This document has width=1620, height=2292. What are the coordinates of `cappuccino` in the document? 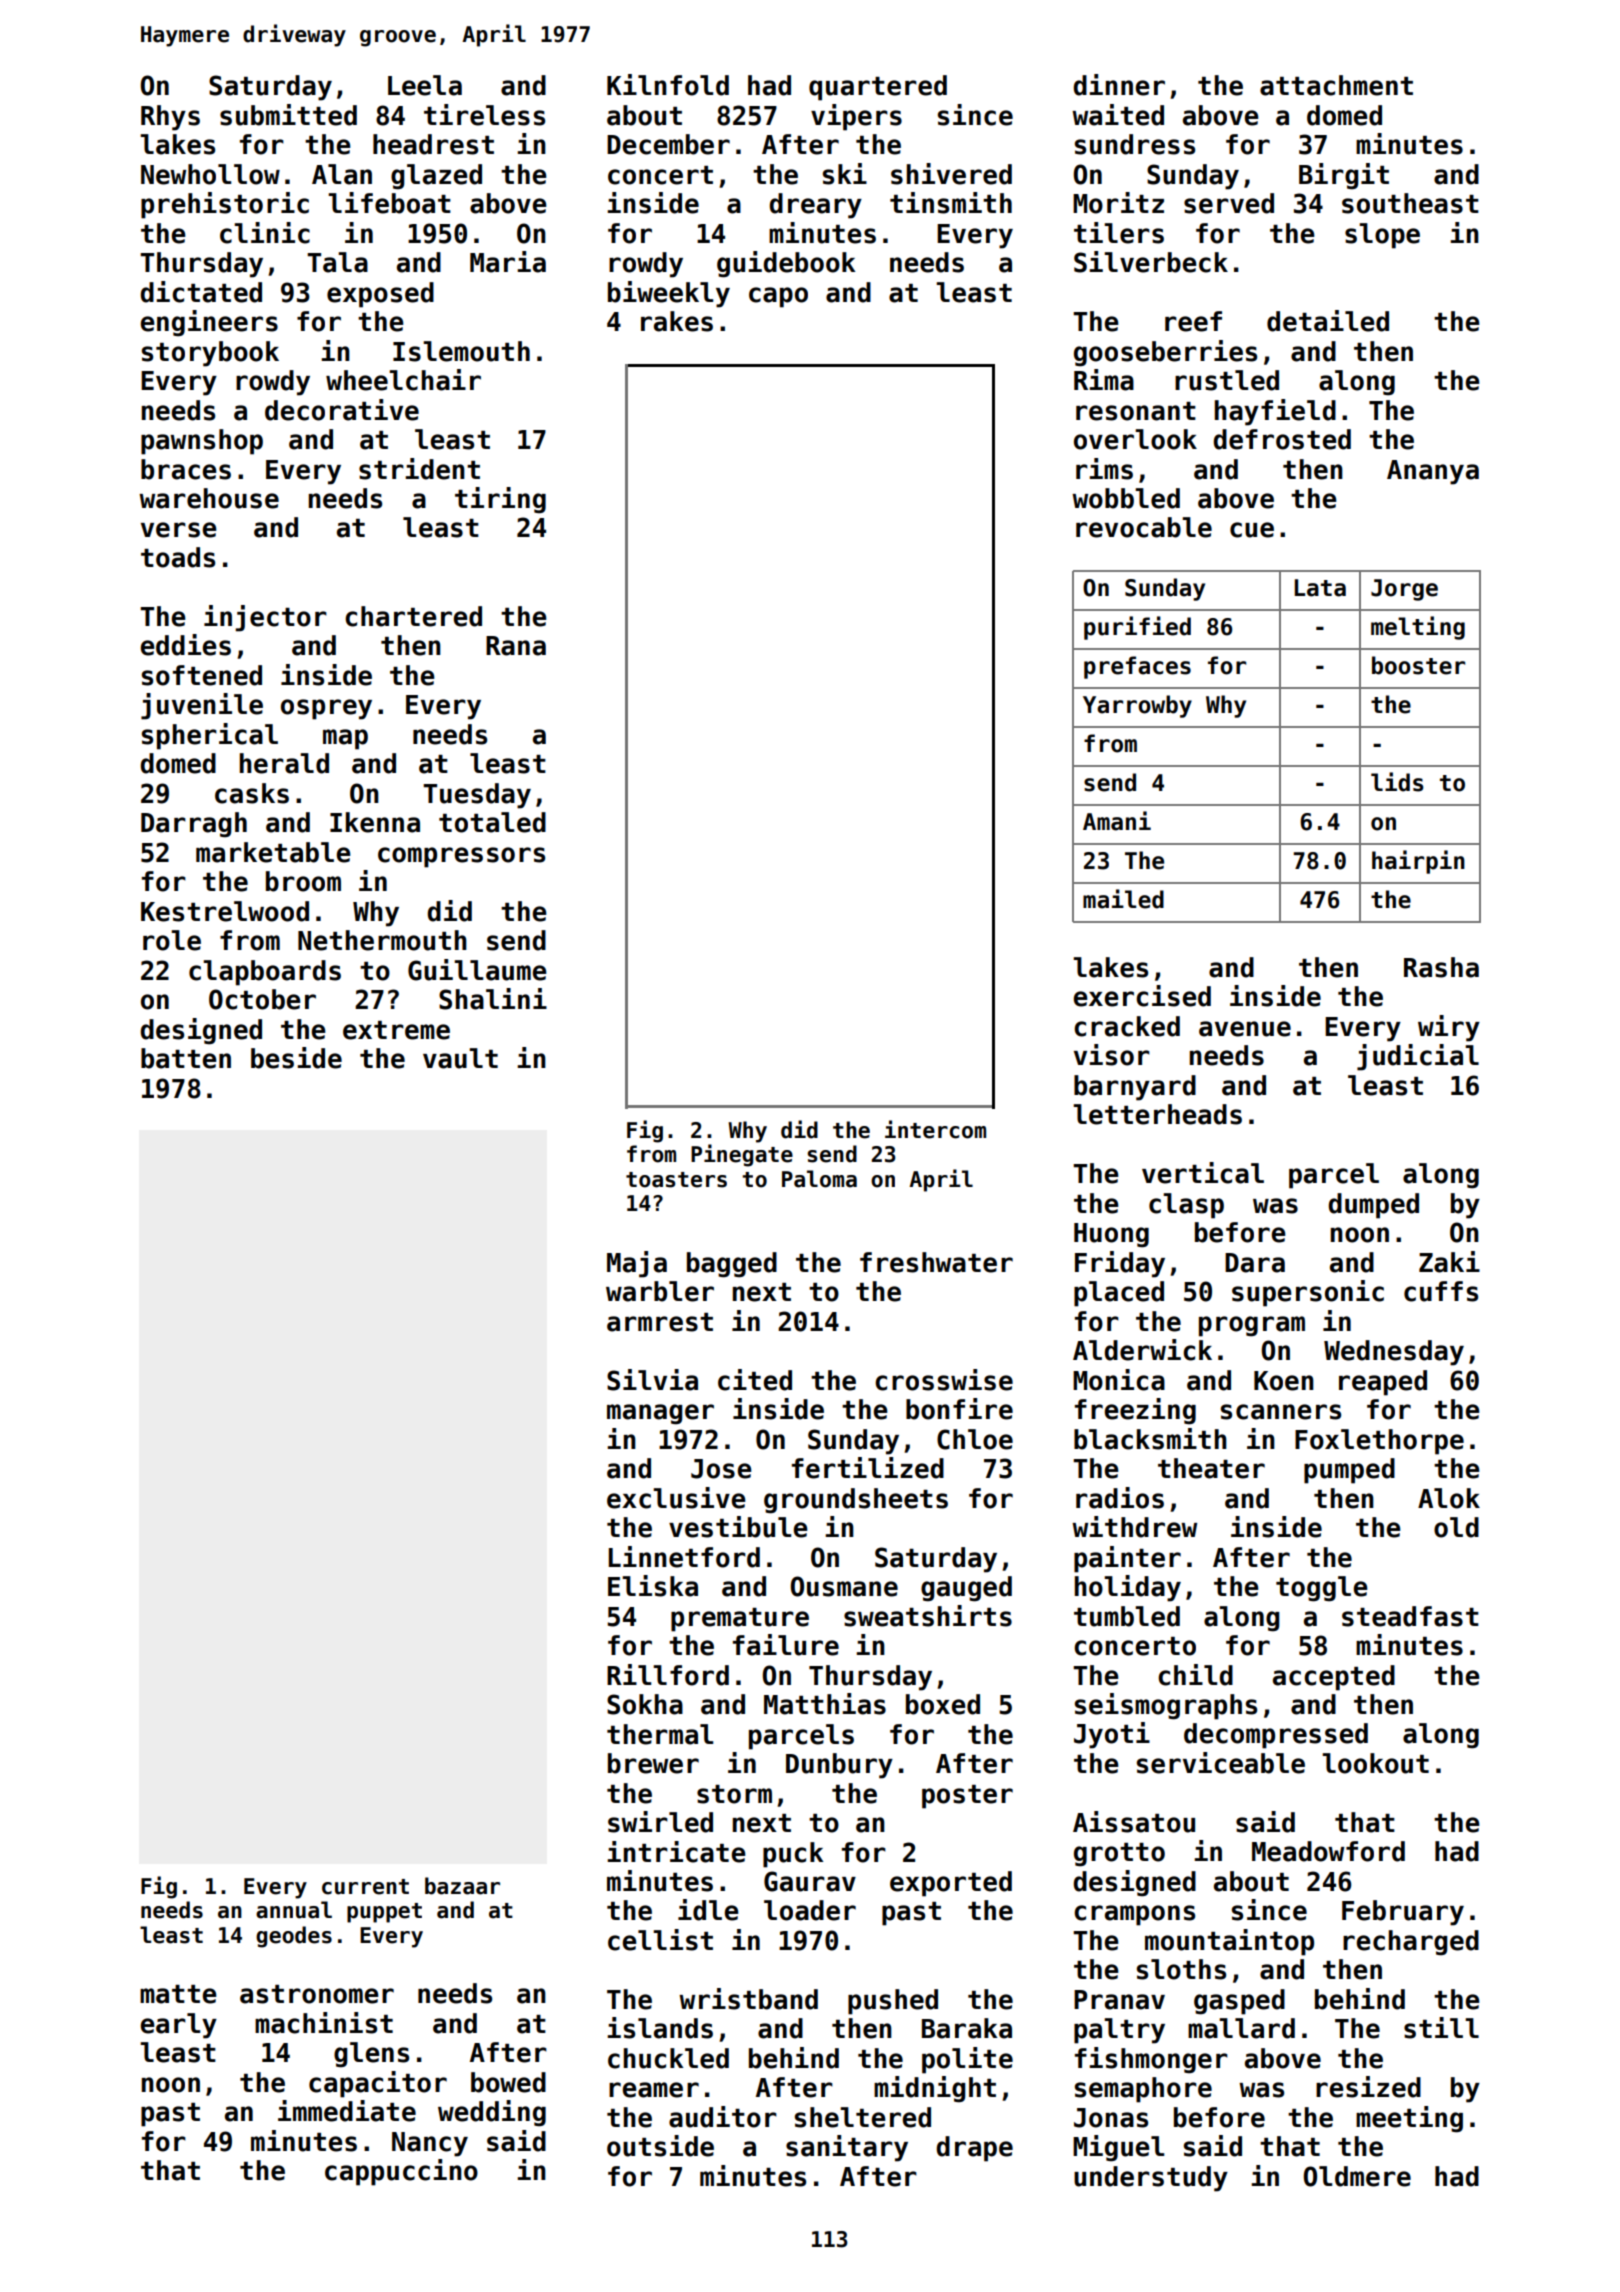 It's located at (401, 2172).
